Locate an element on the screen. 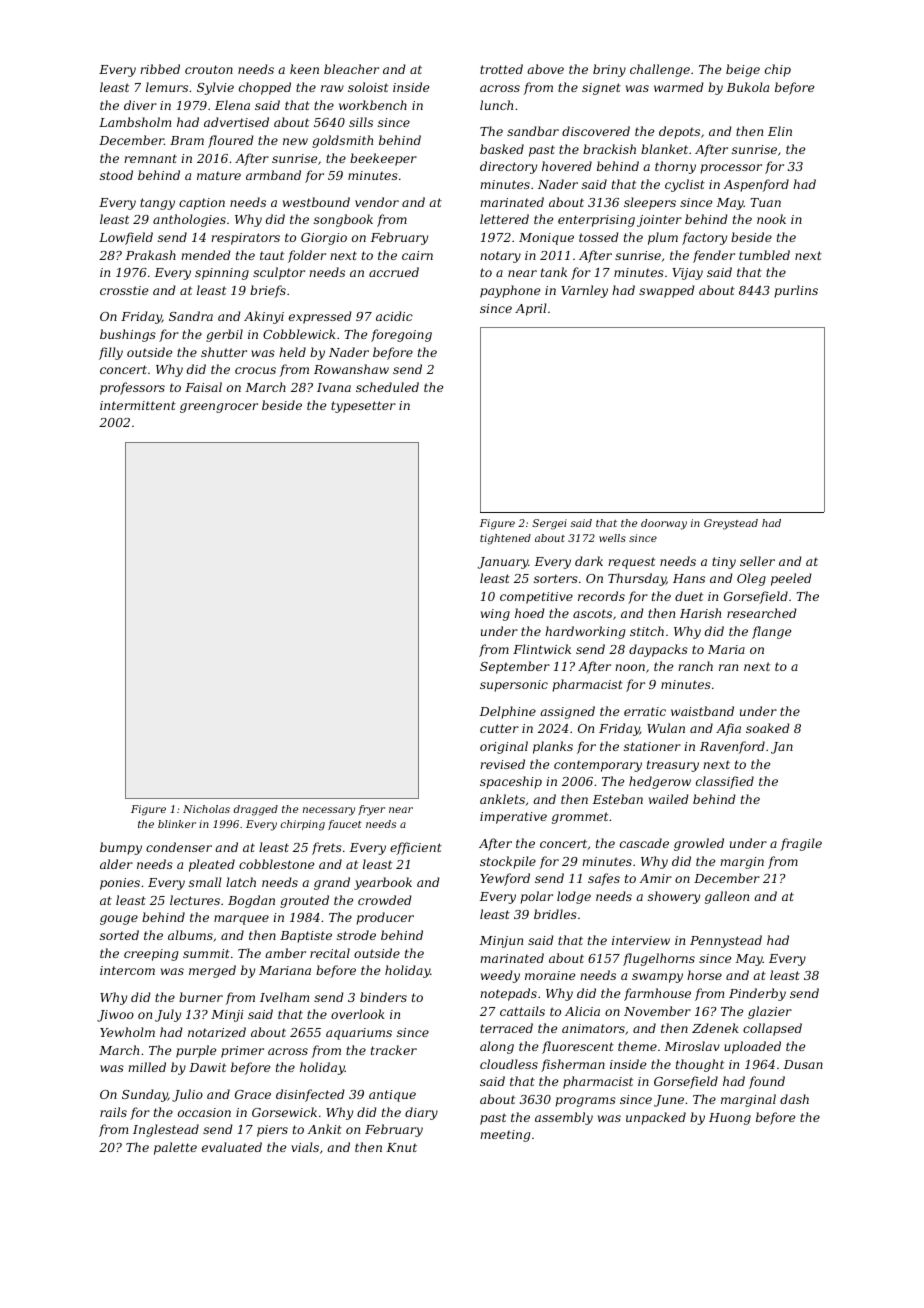 The width and height of the screenshot is (924, 1308). Lowfield is located at coordinates (126, 238).
